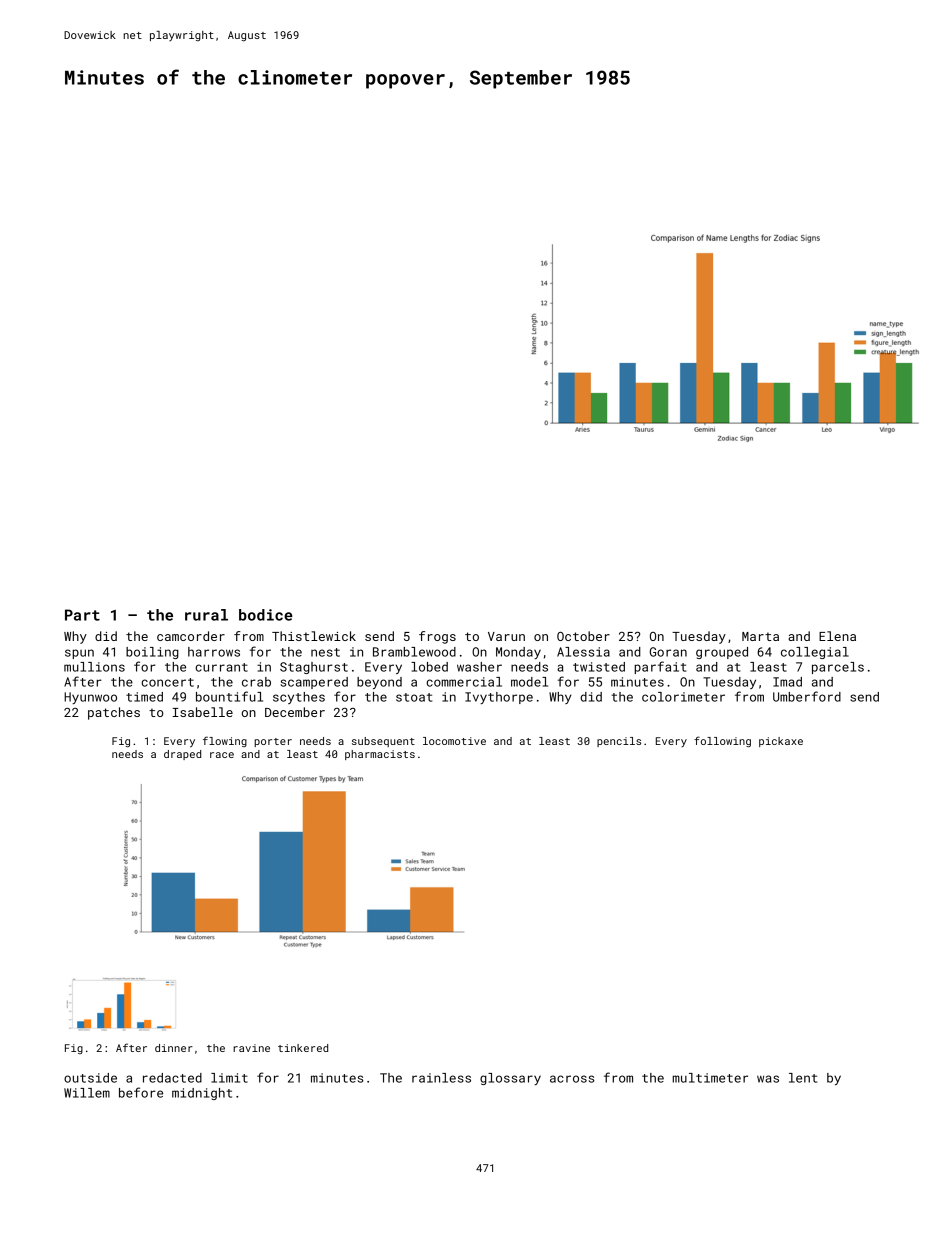 The width and height of the image is (952, 1233). Describe the element at coordinates (174, 1048) in the image. I see `dinner` at that location.
